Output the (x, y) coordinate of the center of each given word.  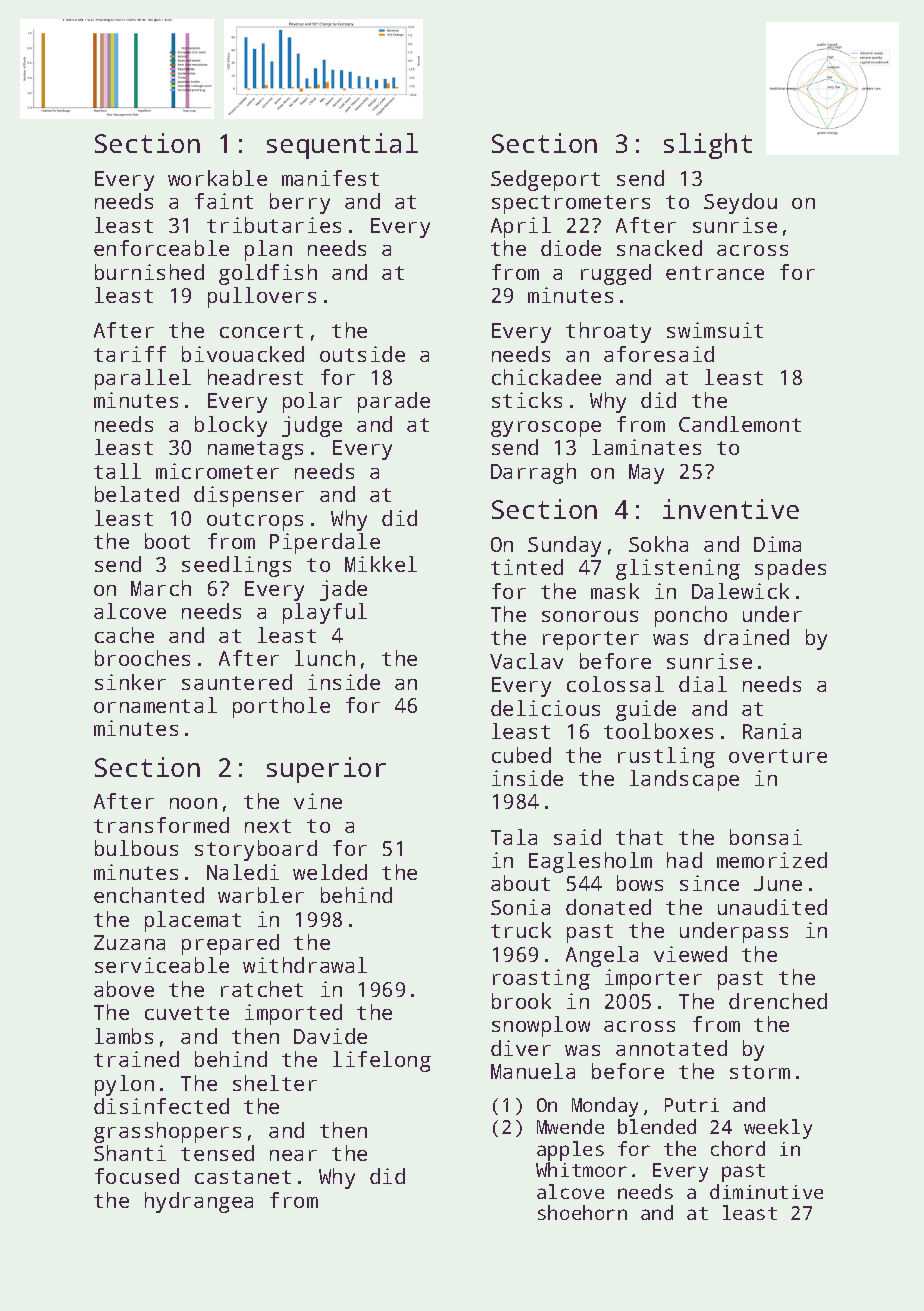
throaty (608, 332)
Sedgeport (545, 180)
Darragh (533, 473)
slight (708, 146)
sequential (342, 146)
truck (521, 930)
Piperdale (325, 543)
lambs (124, 1036)
